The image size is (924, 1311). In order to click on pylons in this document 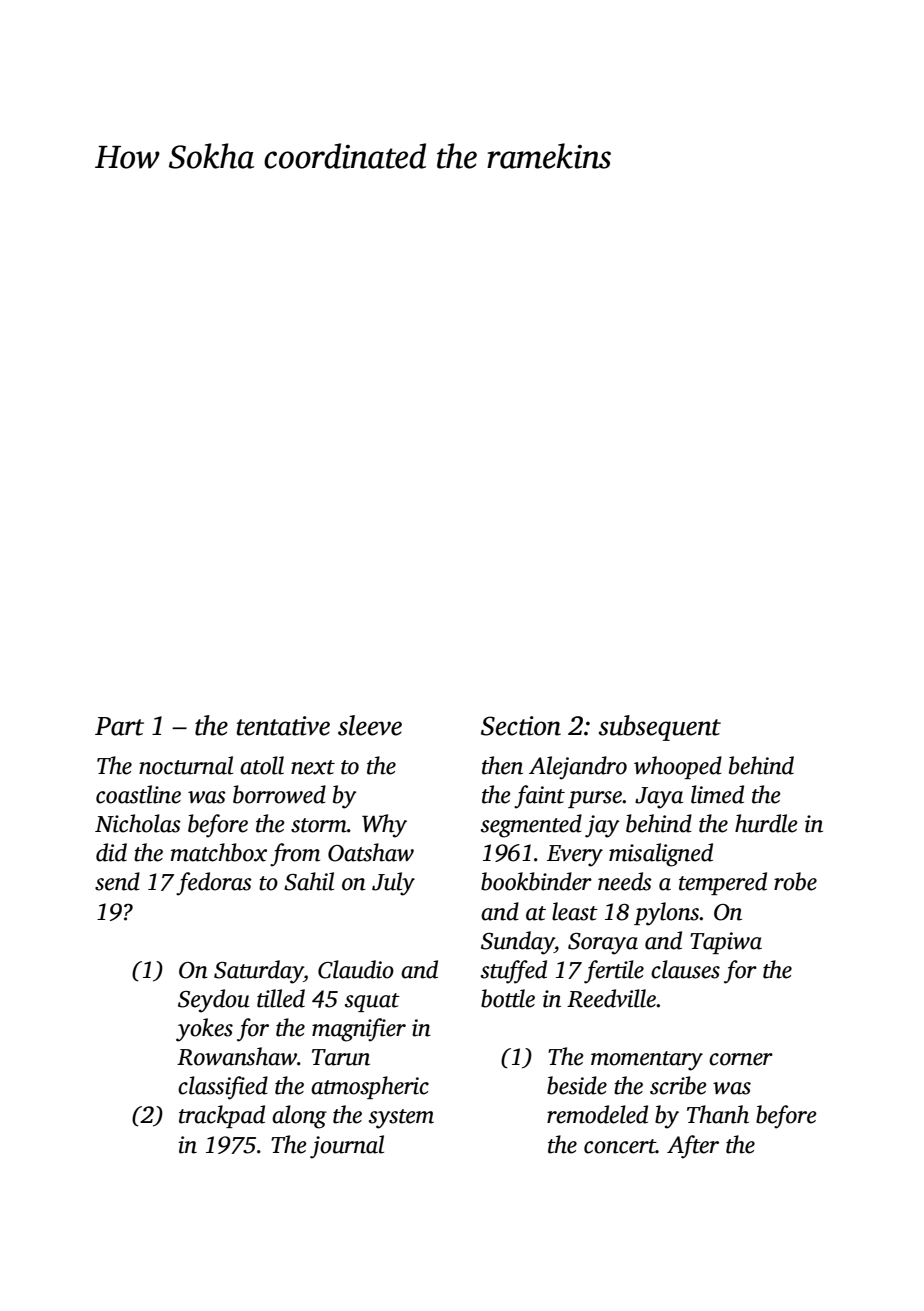, I will do `click(666, 914)`.
